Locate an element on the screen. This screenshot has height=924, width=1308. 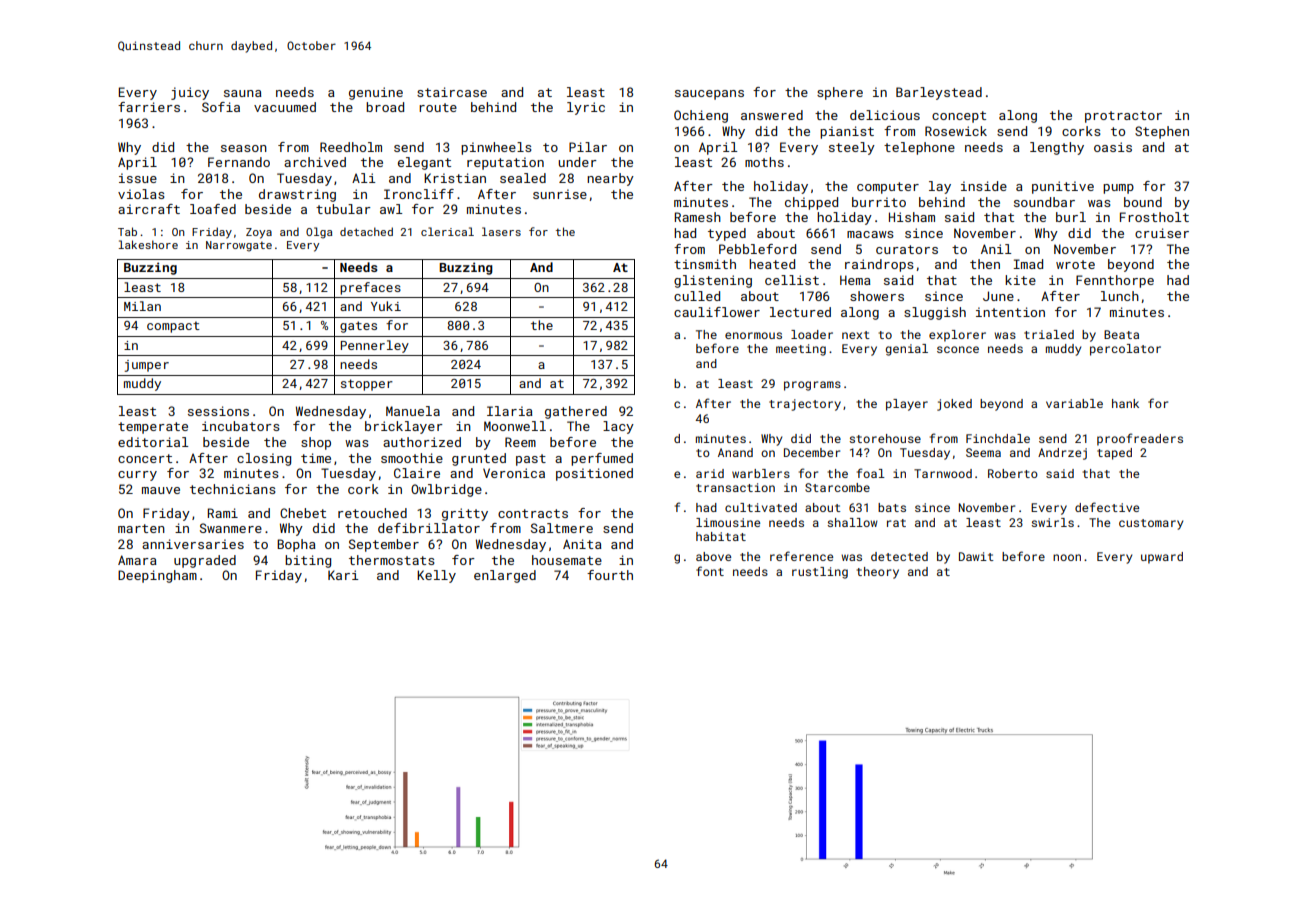
editorial is located at coordinates (153, 442).
